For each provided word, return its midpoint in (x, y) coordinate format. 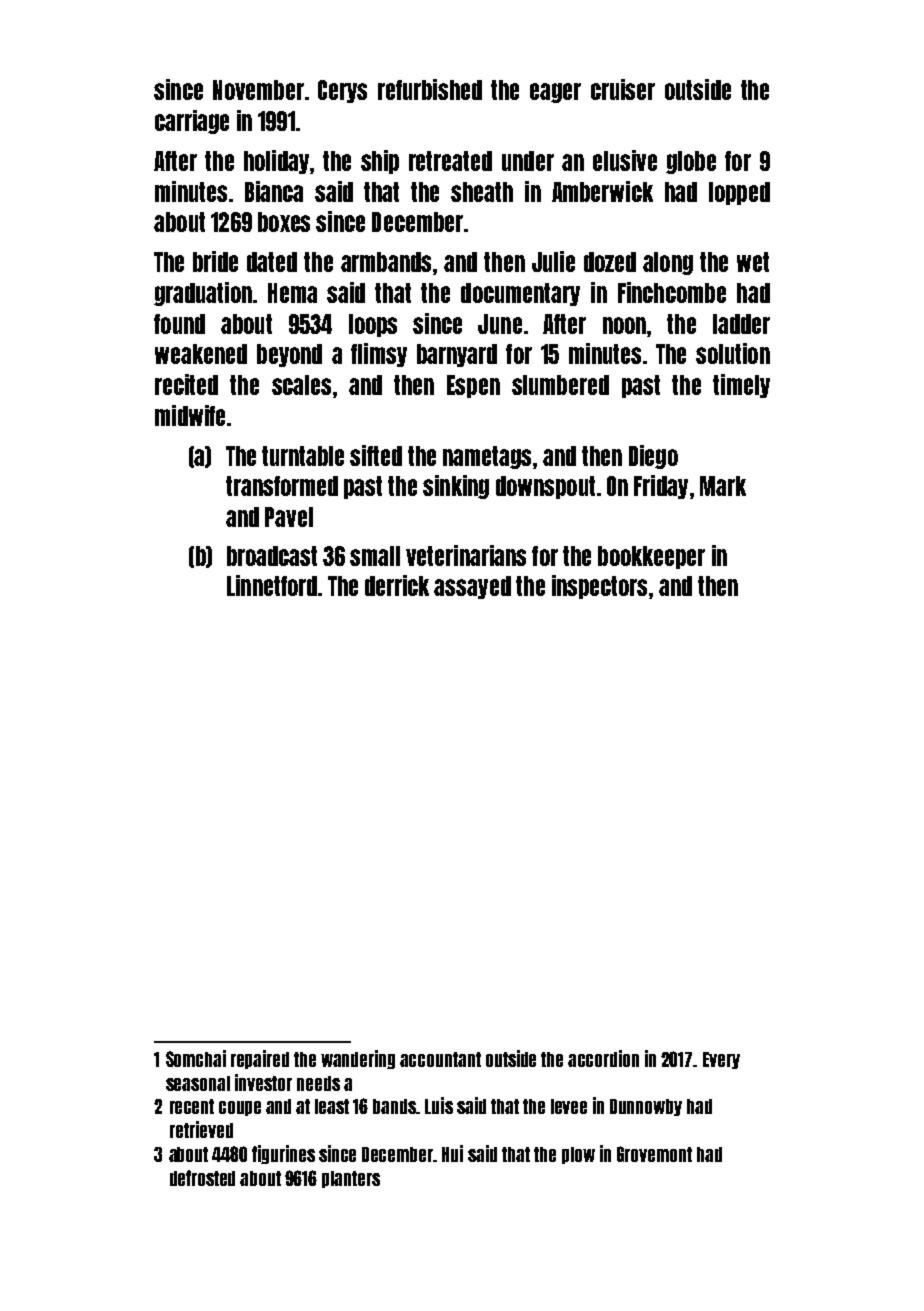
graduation (203, 294)
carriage (192, 122)
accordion (603, 1058)
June (500, 324)
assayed (472, 587)
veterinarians (466, 555)
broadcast (272, 556)
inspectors (599, 587)
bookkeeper (651, 557)
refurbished (430, 89)
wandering (358, 1059)
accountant (440, 1059)
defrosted (202, 1178)
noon (624, 325)
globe (691, 162)
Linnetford (272, 585)
